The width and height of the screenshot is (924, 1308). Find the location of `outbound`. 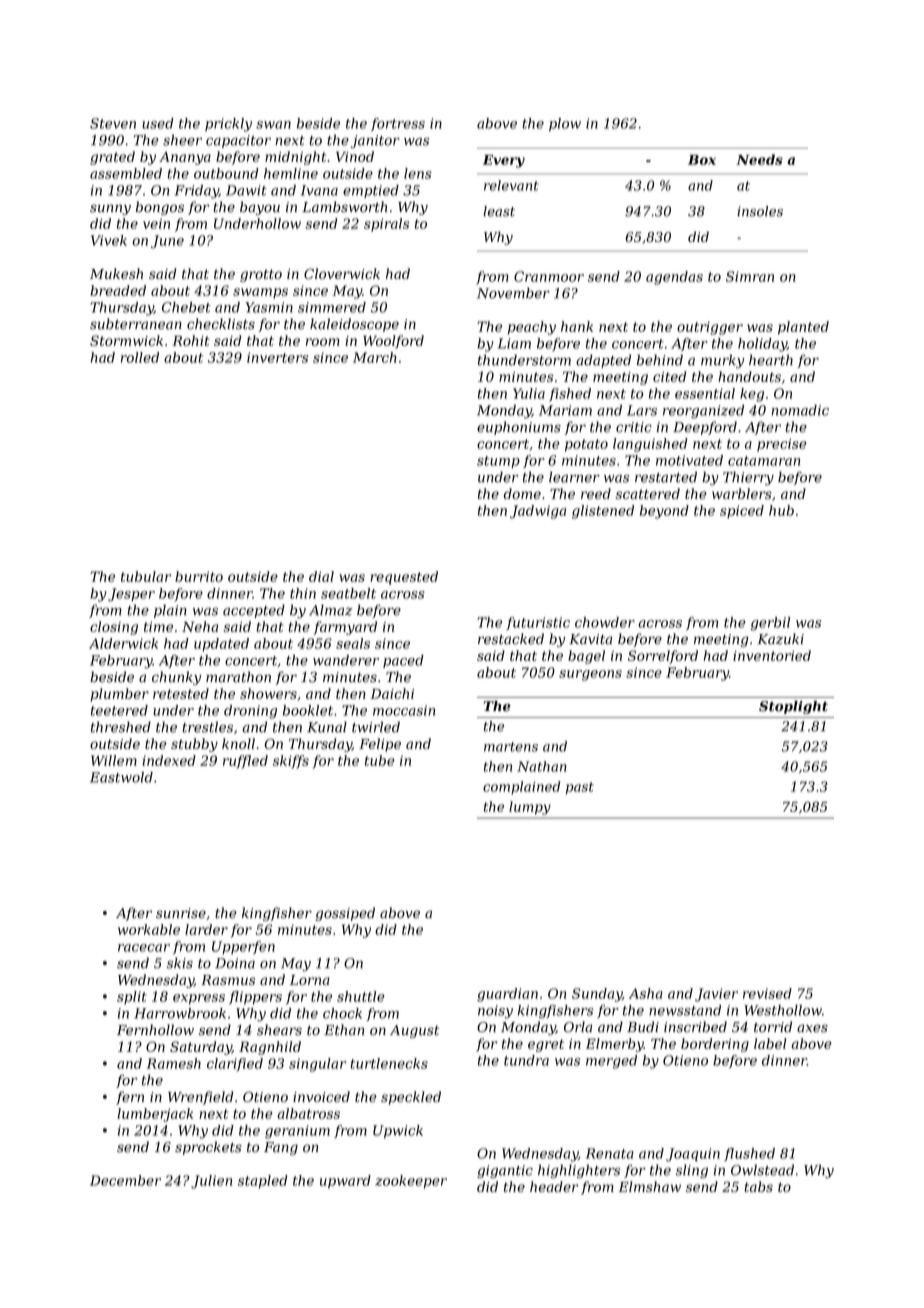

outbound is located at coordinates (226, 173).
